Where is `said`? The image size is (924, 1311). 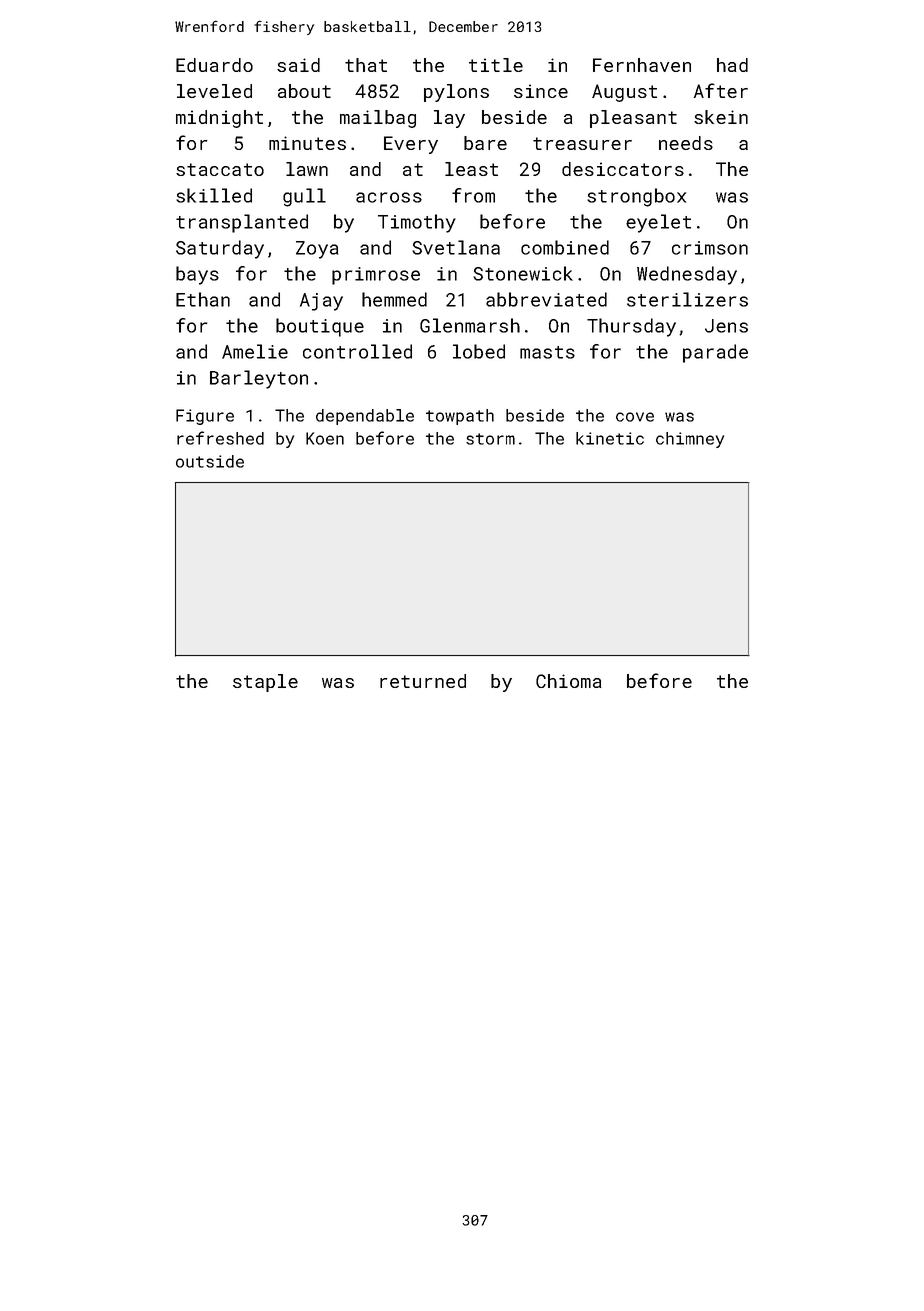 said is located at coordinates (298, 65).
